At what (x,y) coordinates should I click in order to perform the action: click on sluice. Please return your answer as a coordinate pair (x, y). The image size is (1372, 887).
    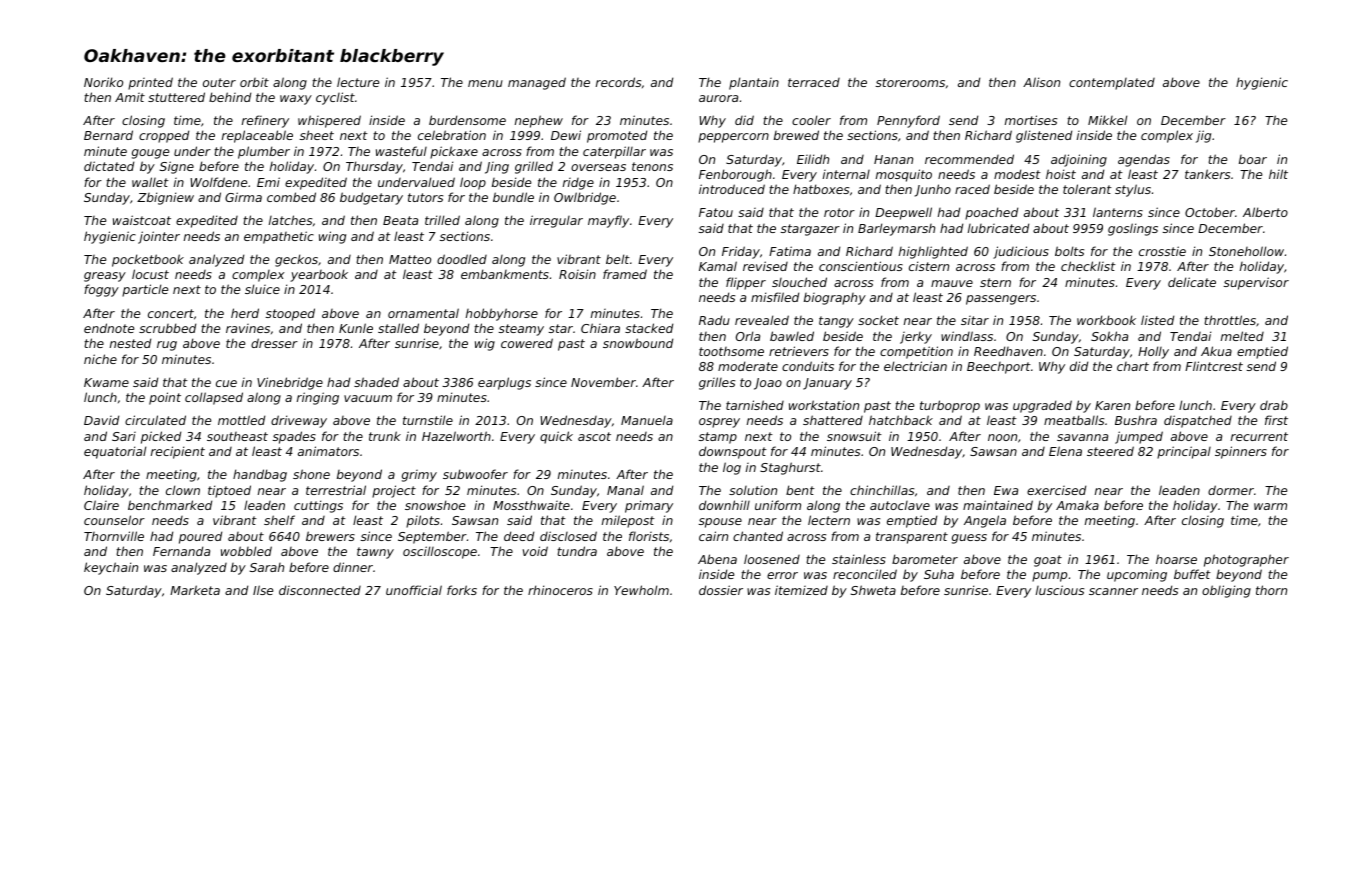
    Looking at the image, I should click on (262, 289).
